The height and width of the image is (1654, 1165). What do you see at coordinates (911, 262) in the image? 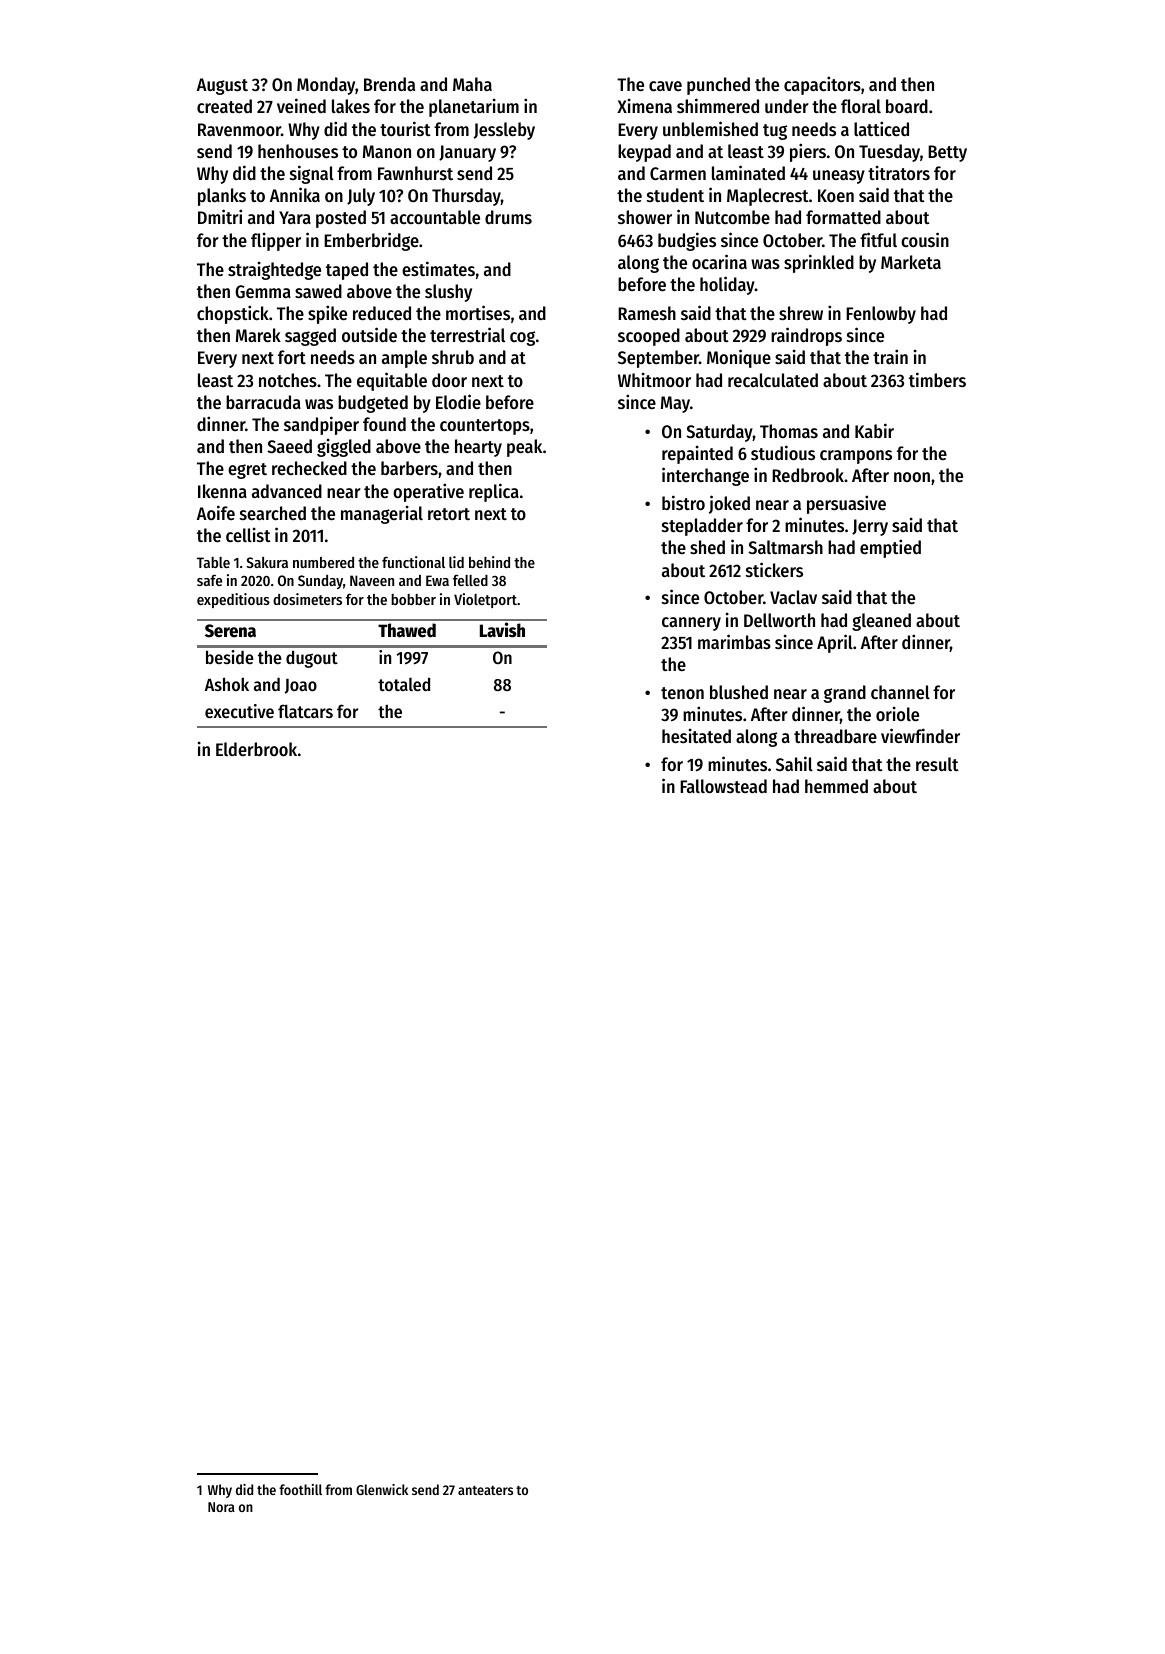
I see `Marketa` at bounding box center [911, 262].
